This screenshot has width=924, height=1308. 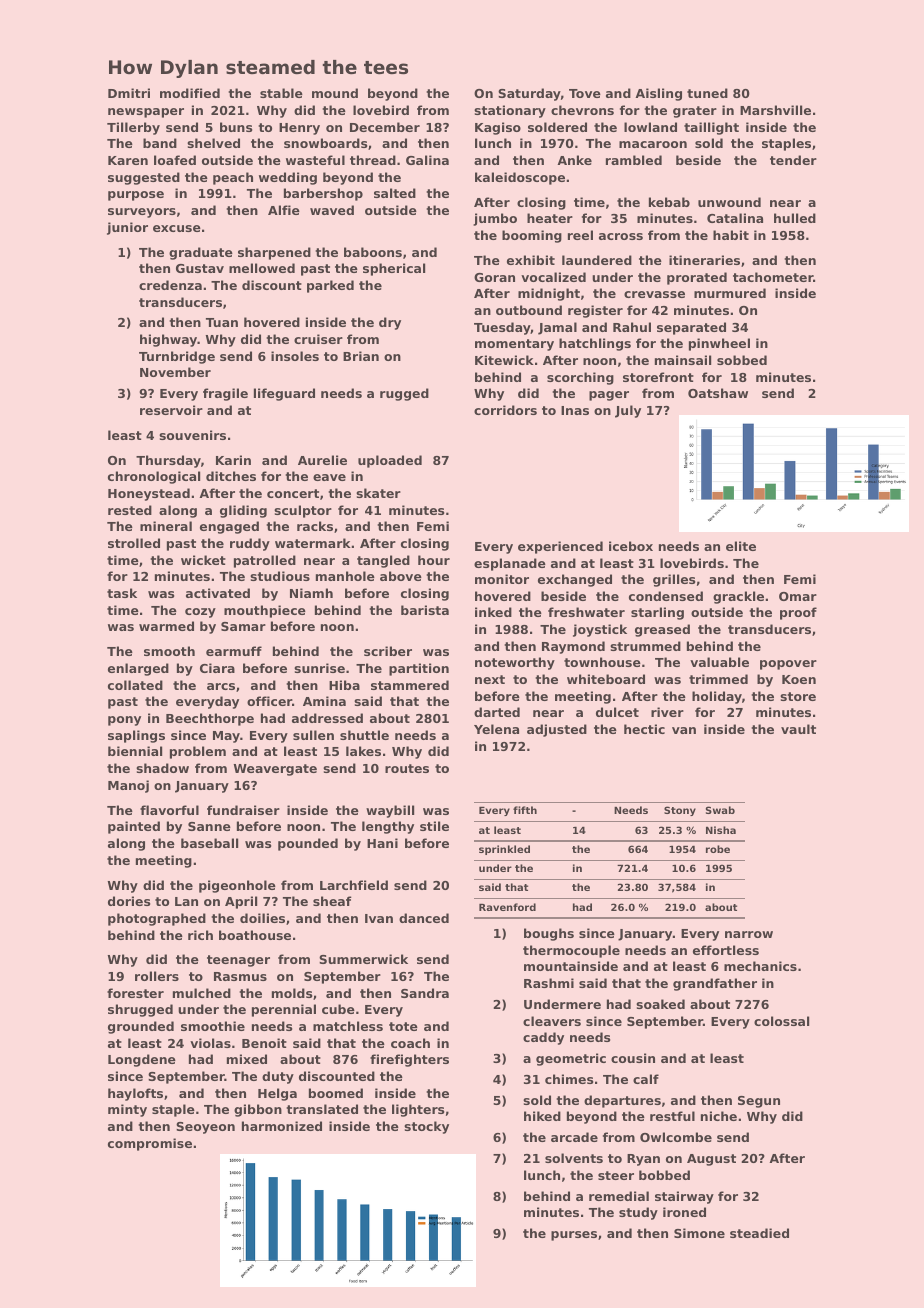 I want to click on peach, so click(x=233, y=178).
